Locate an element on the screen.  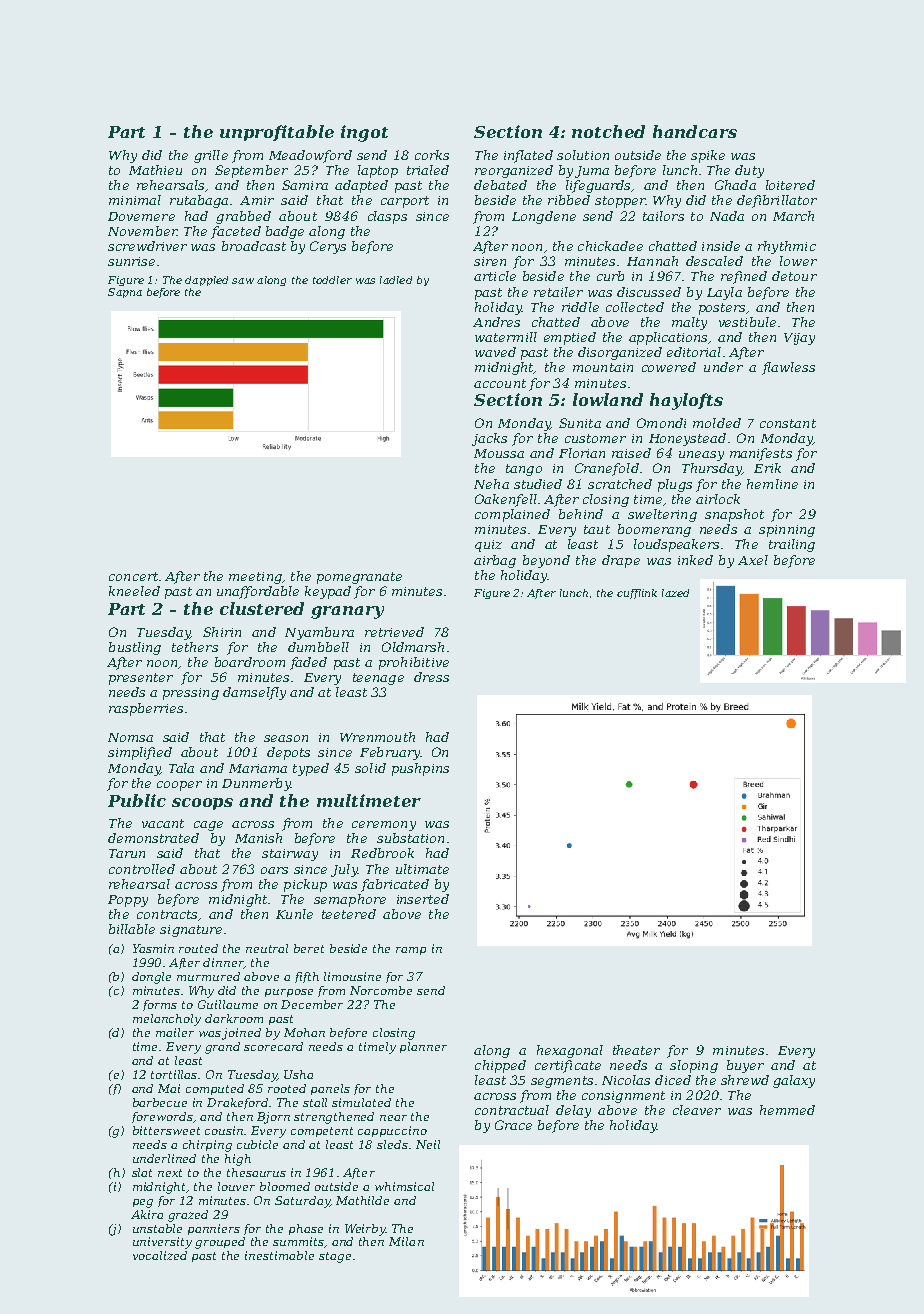
Neil is located at coordinates (428, 1144).
